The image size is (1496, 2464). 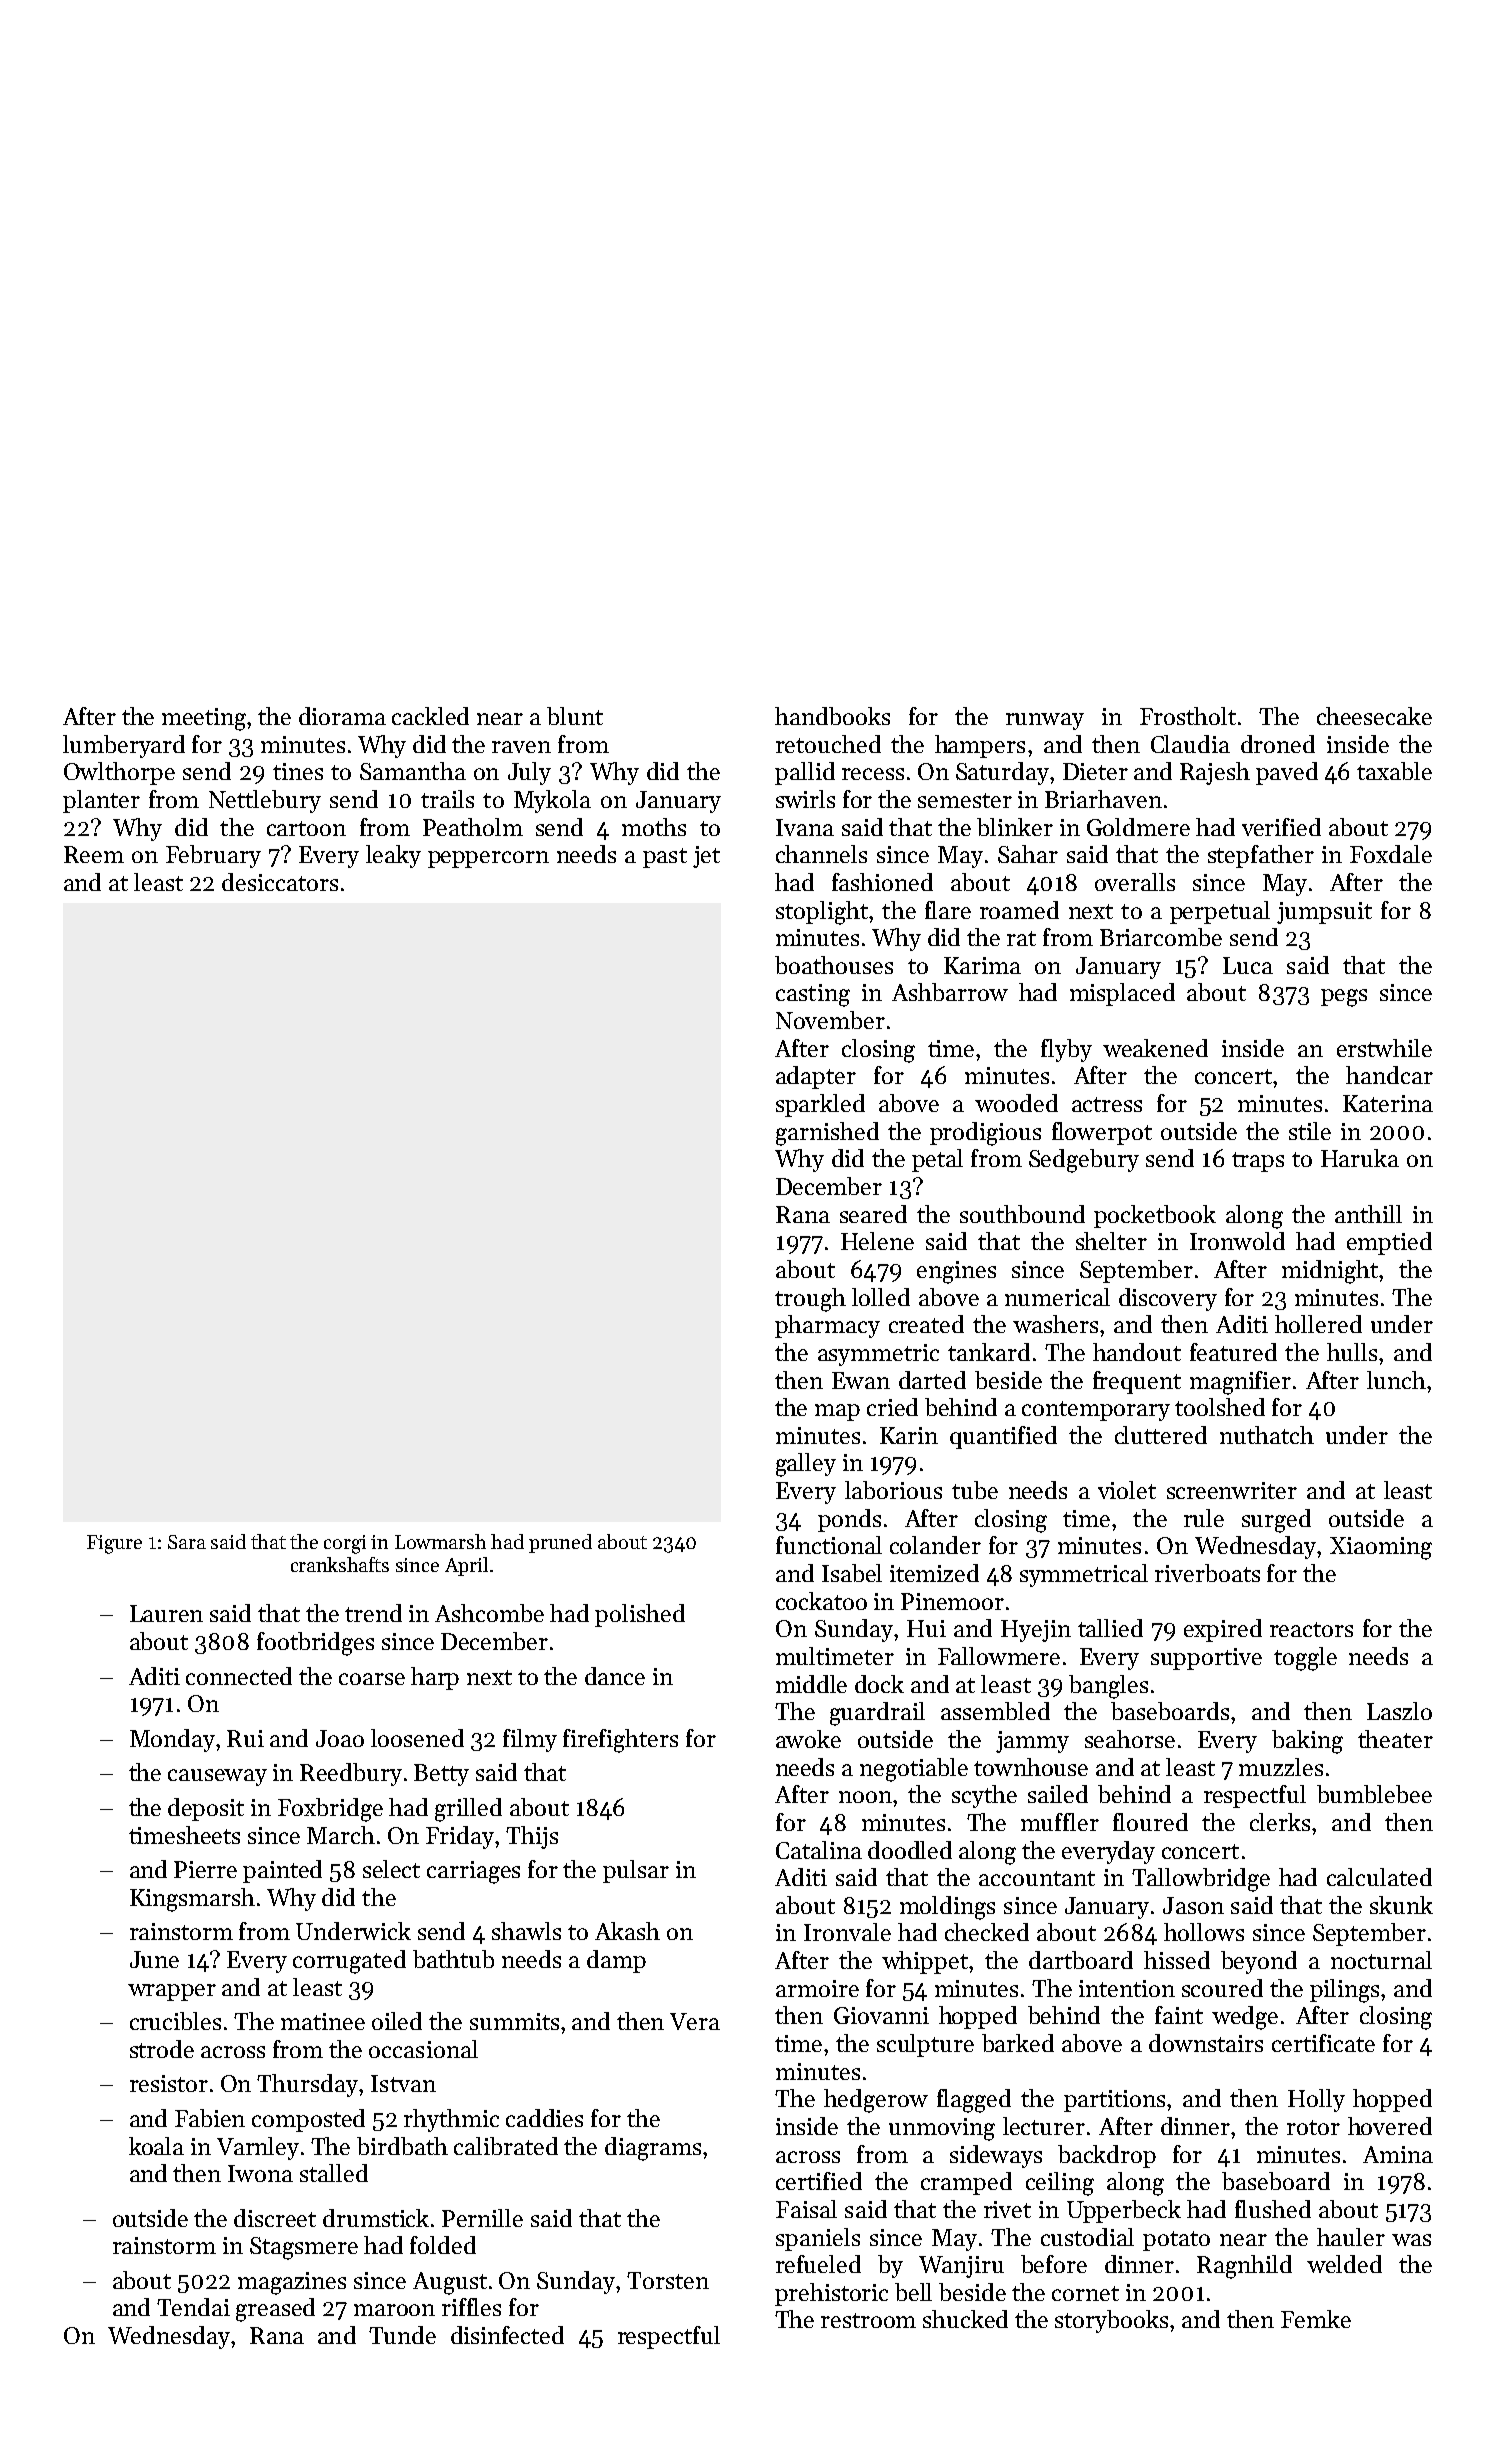 I want to click on desiccators, so click(x=280, y=882).
